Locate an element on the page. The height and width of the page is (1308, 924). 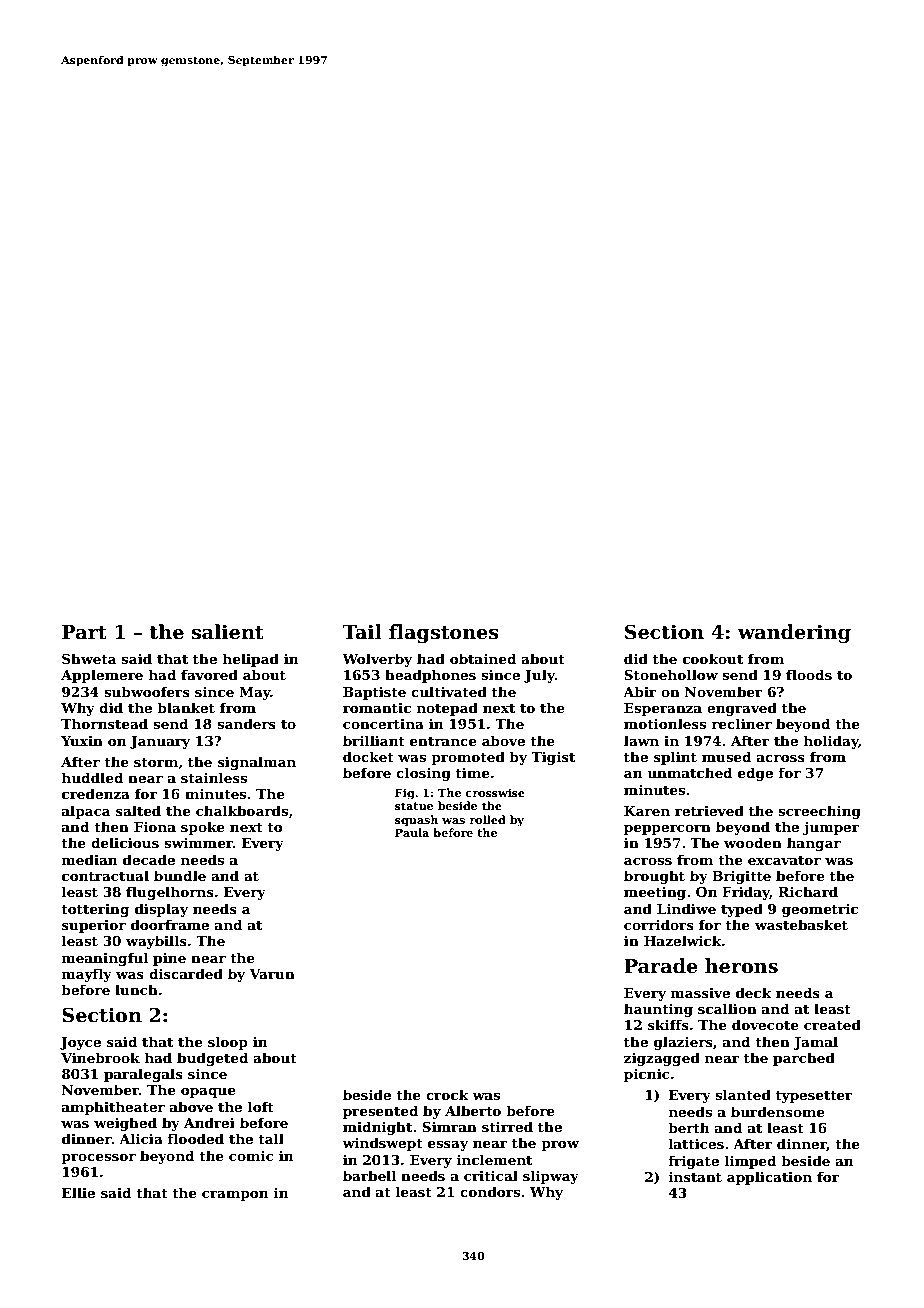
bundle is located at coordinates (180, 875).
